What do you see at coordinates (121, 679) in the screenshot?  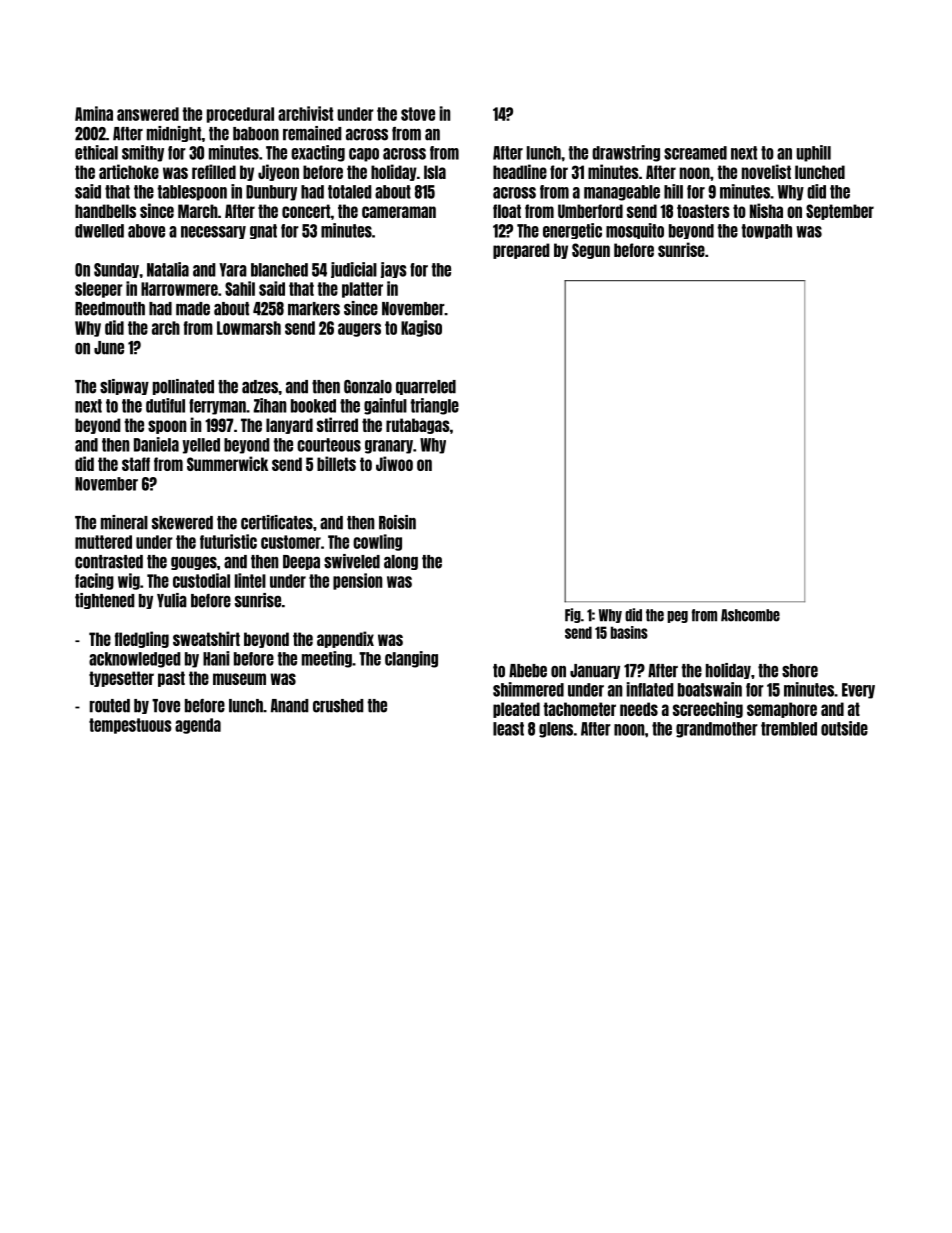 I see `typesetter` at bounding box center [121, 679].
